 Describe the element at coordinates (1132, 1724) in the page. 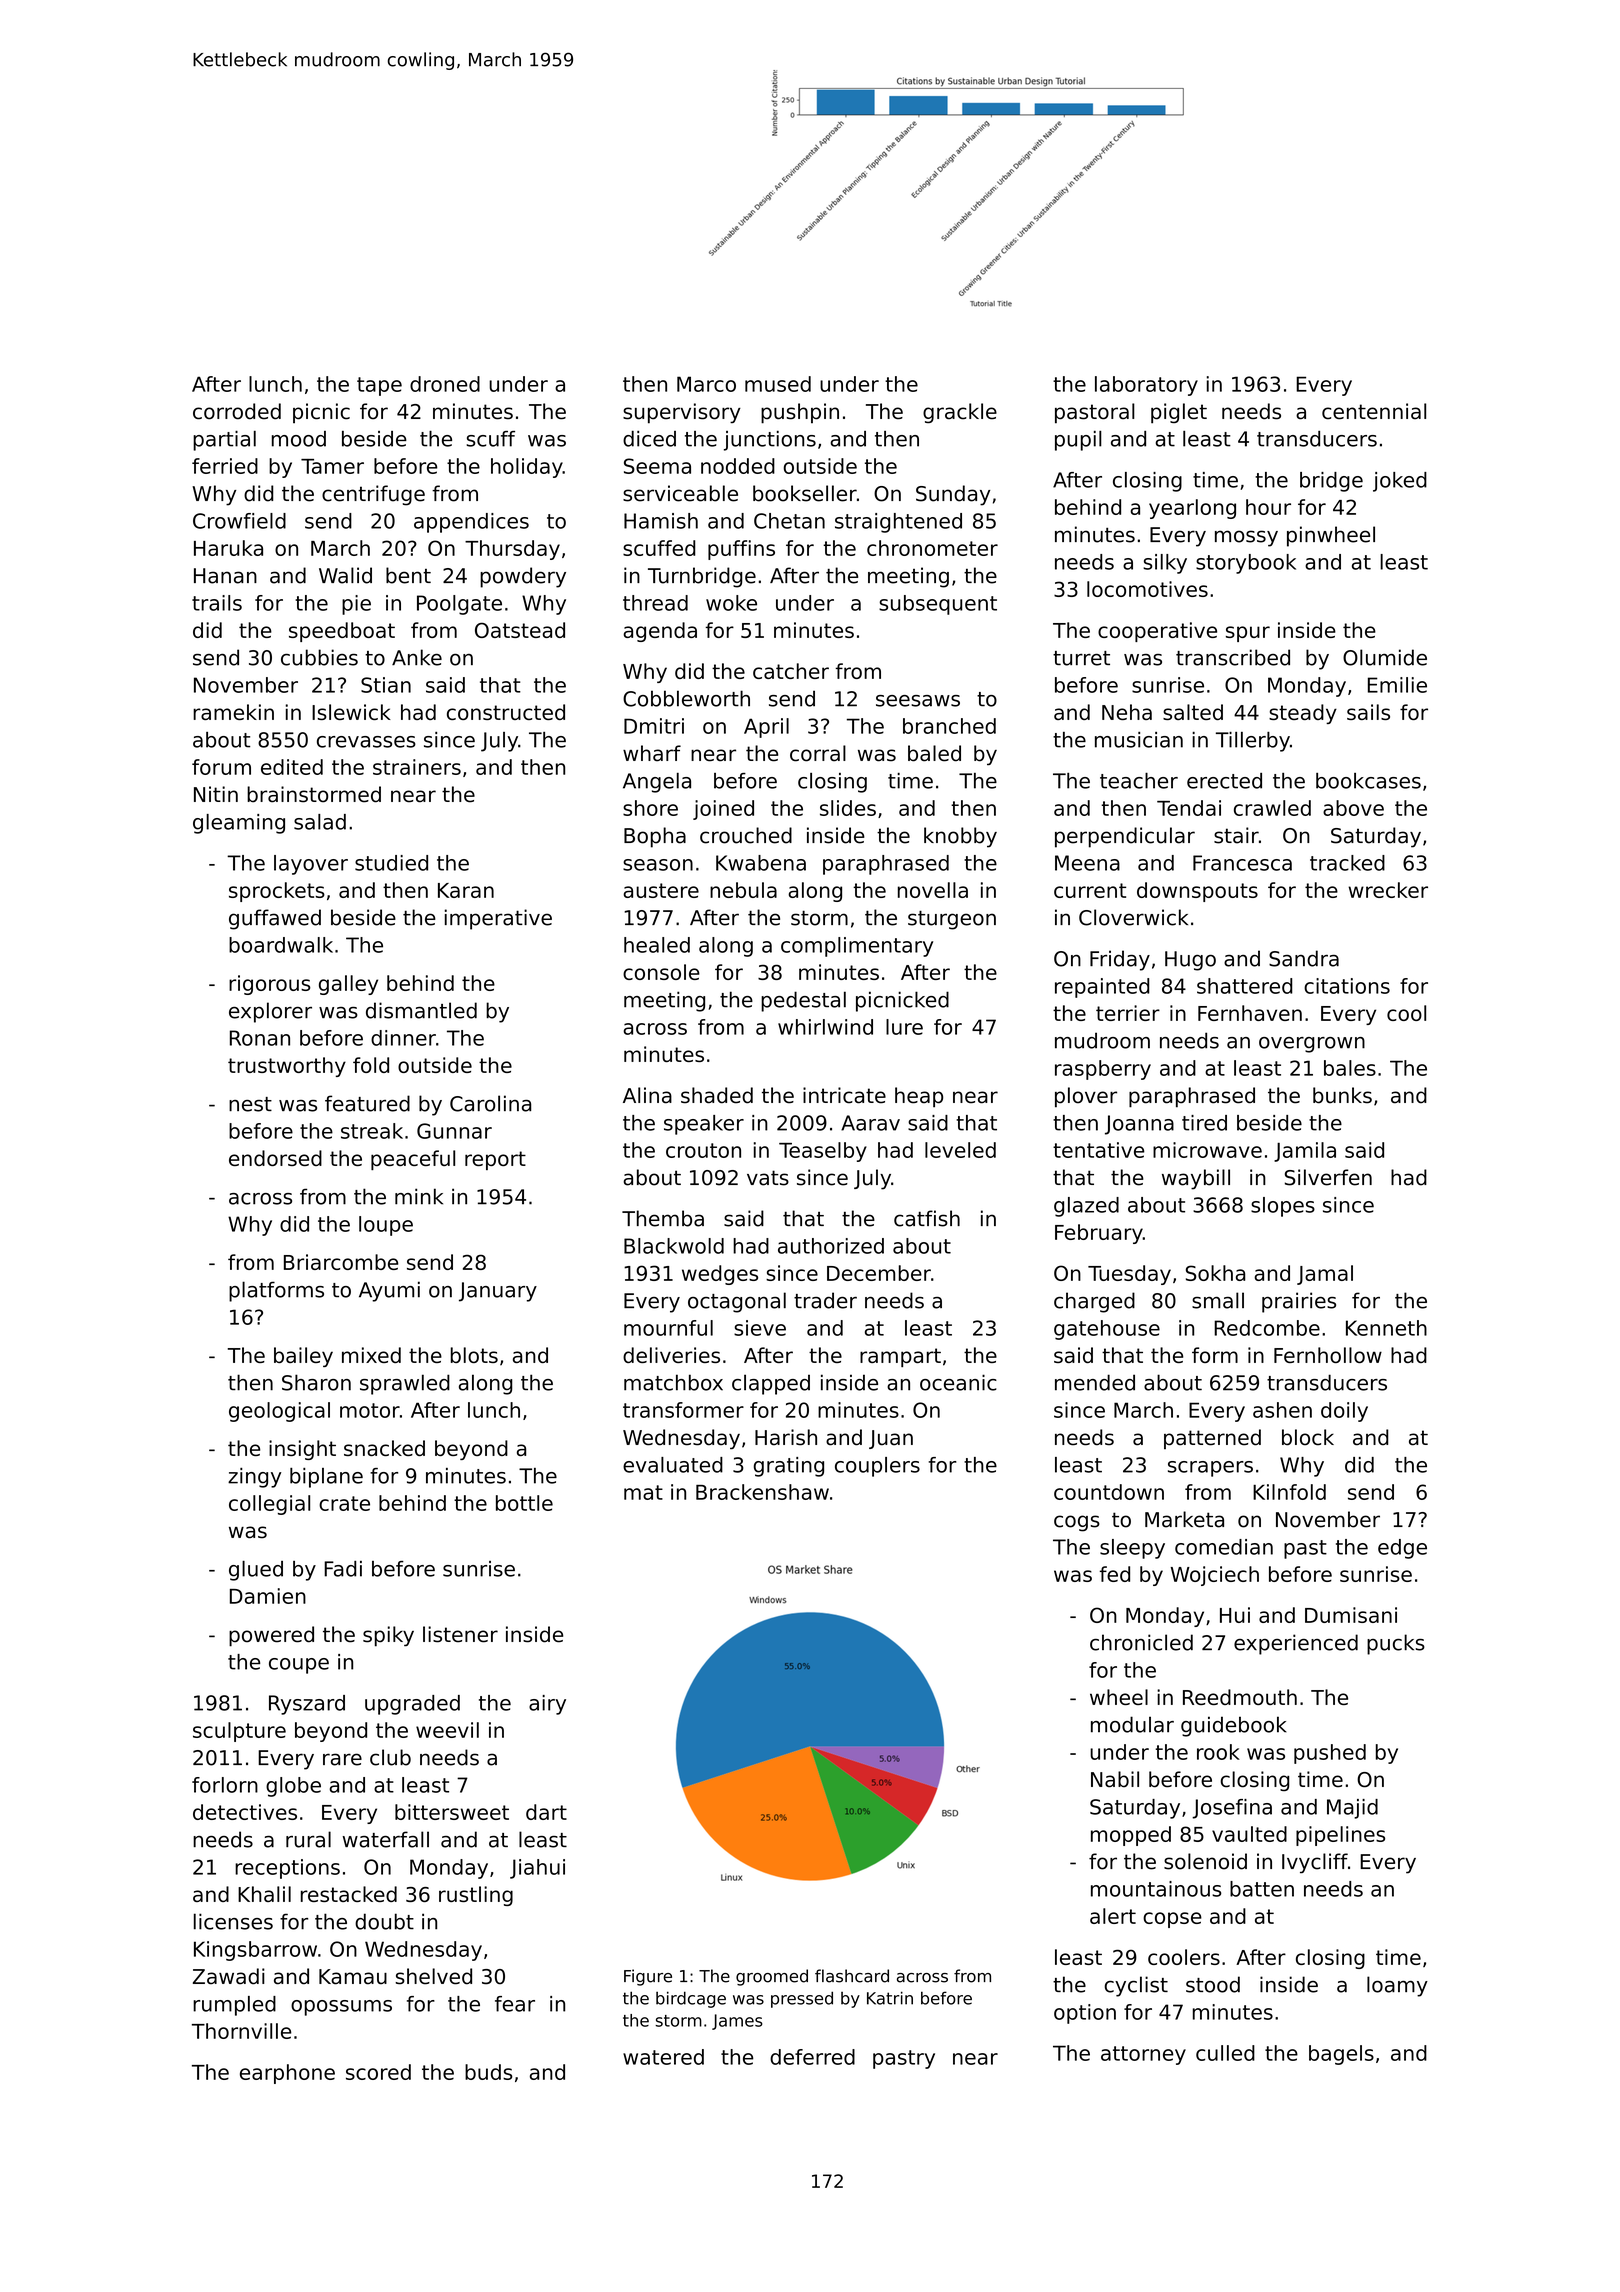

I see `modular` at that location.
